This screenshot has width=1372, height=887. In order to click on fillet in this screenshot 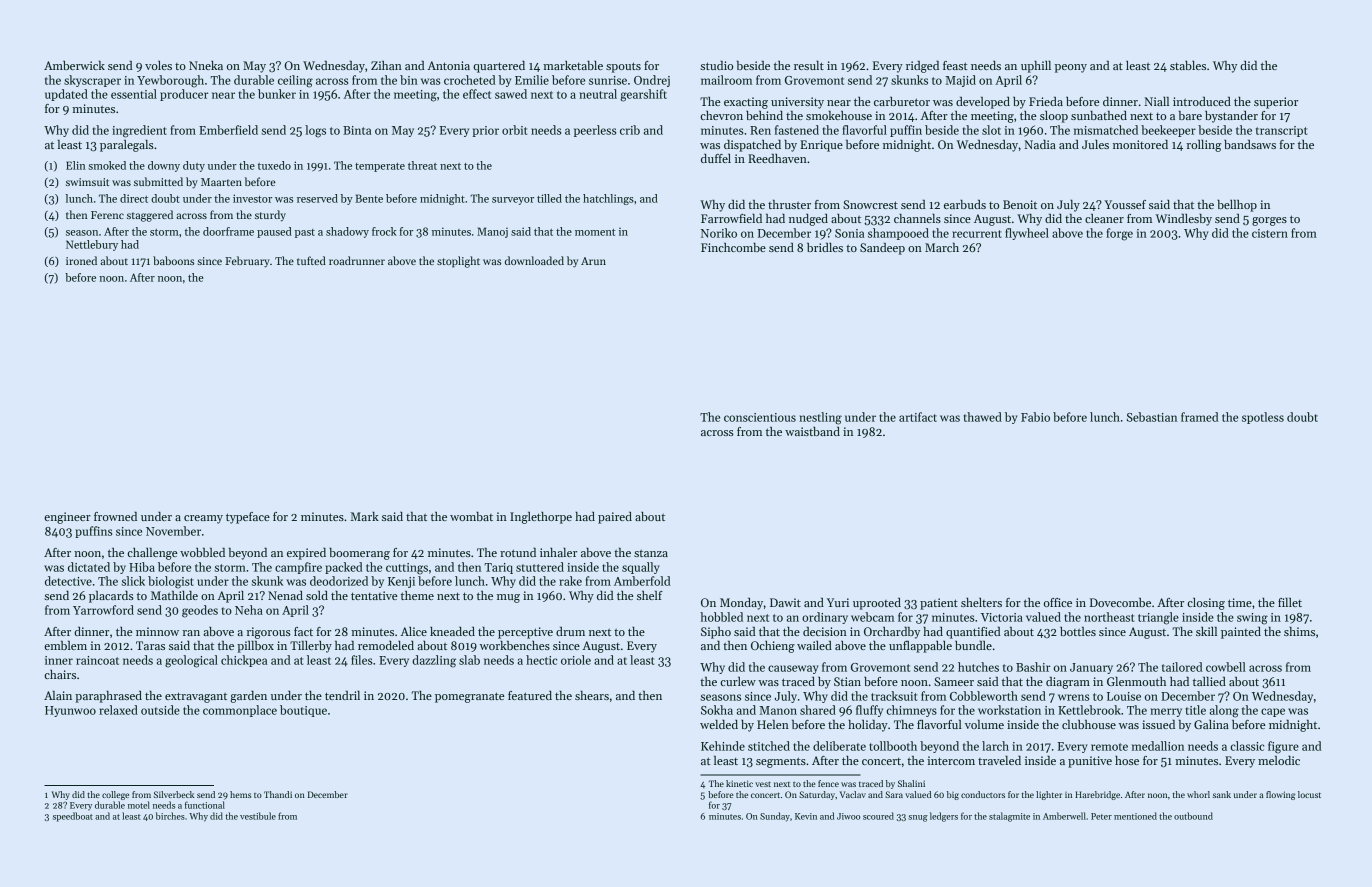, I will do `click(1290, 602)`.
